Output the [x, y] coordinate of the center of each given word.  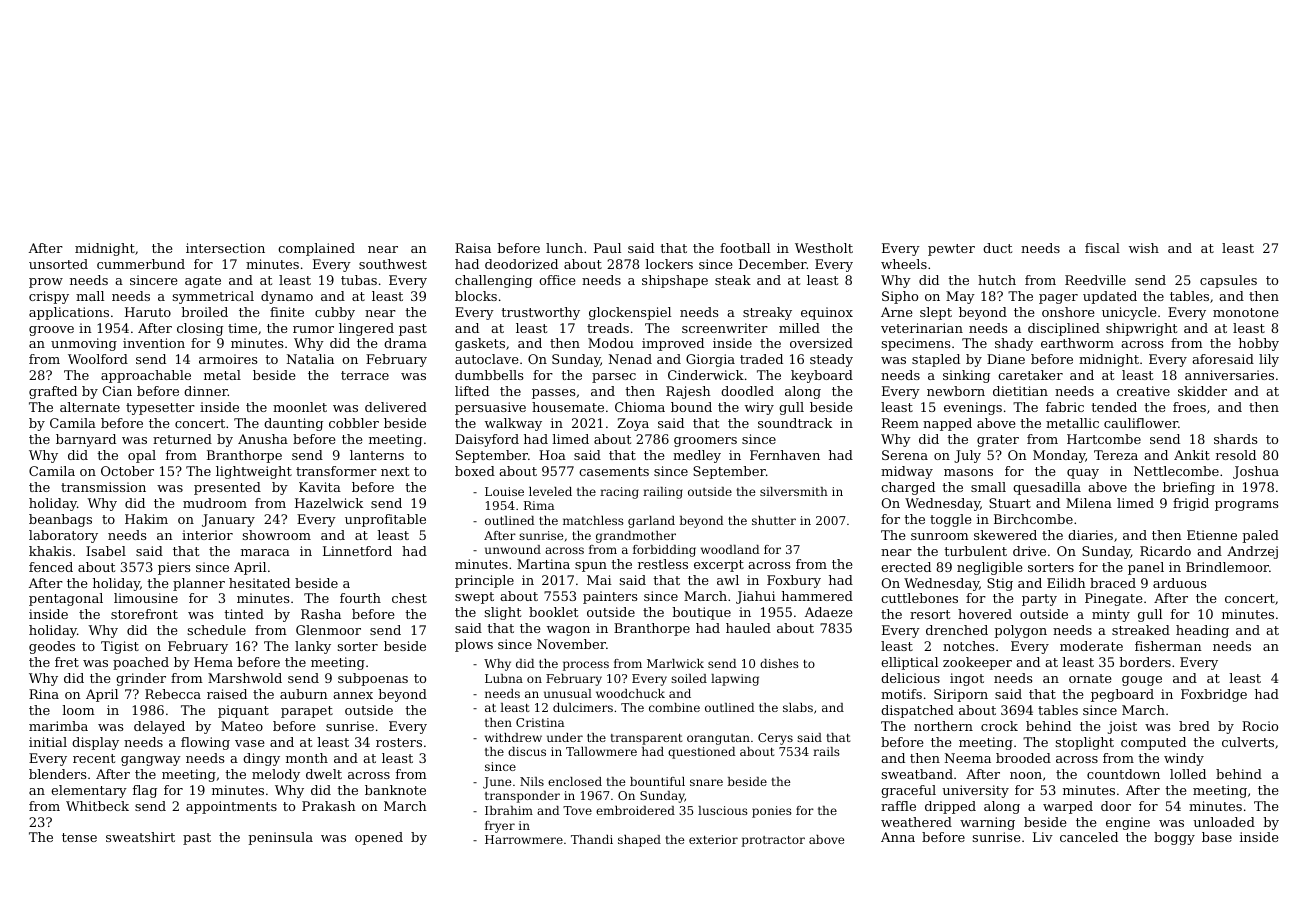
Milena [1089, 503]
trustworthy [540, 313]
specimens [916, 344]
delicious [910, 678]
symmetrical [213, 297]
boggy [1174, 838]
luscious [723, 810]
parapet [307, 712]
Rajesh [688, 392]
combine [674, 707]
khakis [50, 551]
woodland [730, 549]
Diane [1006, 359]
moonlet [300, 407]
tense [79, 837]
